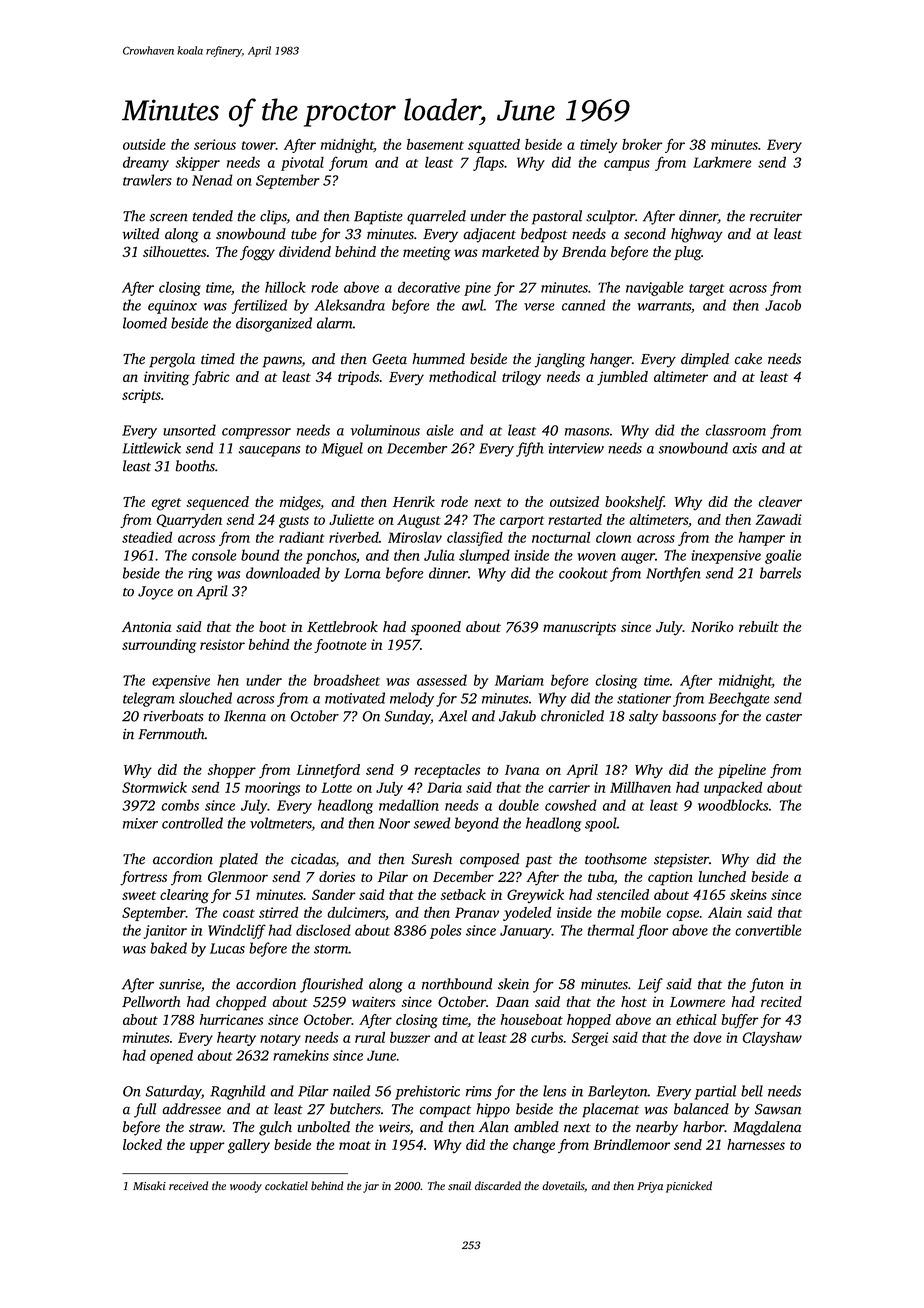 This screenshot has width=924, height=1308. I want to click on yodeled, so click(527, 914).
